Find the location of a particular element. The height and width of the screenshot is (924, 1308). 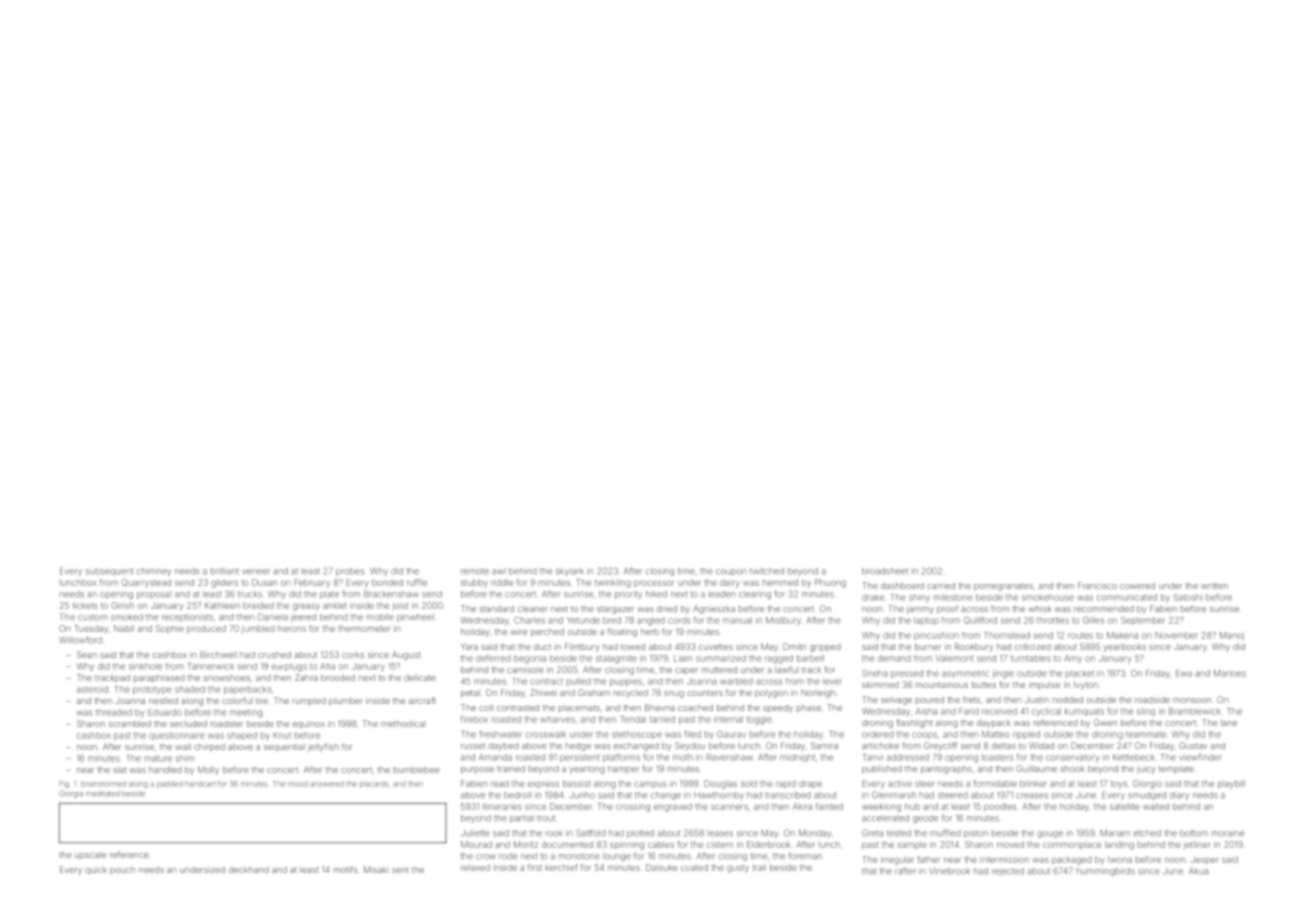

demand is located at coordinates (894, 658).
